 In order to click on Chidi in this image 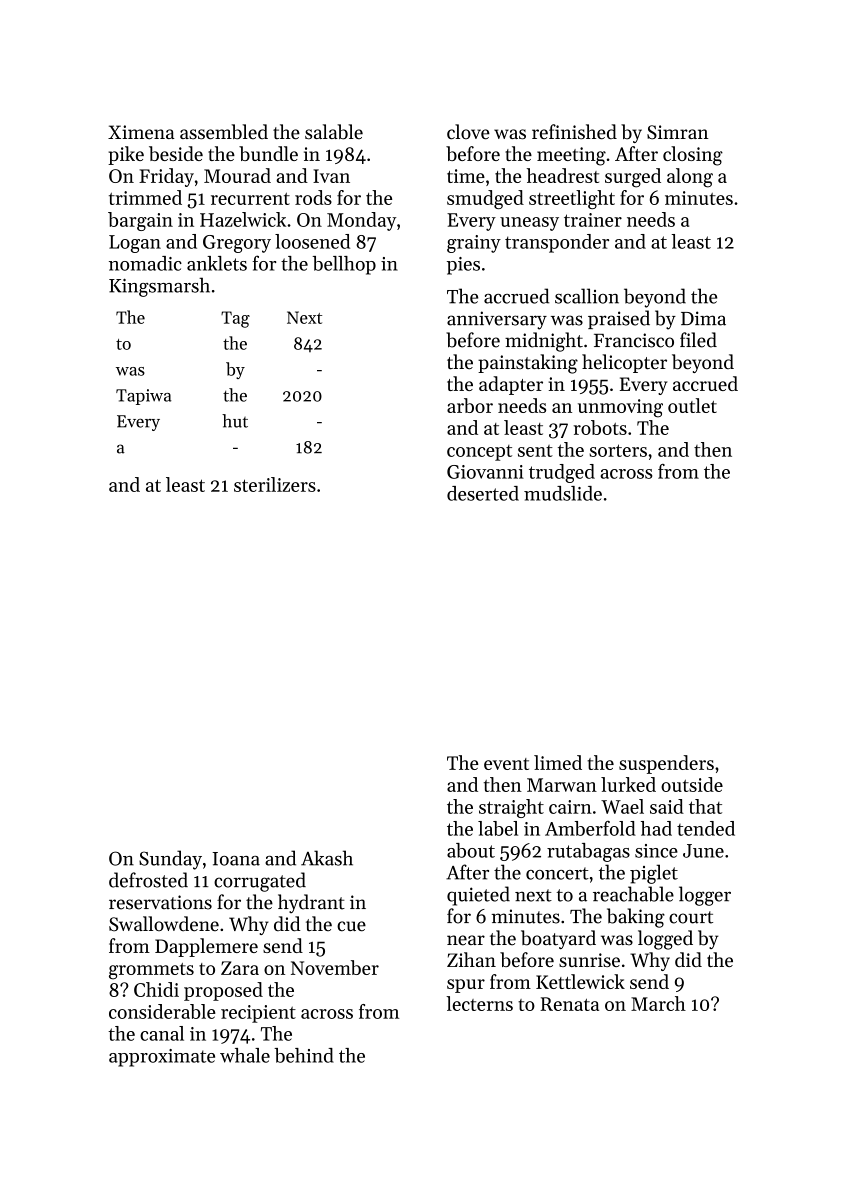, I will do `click(156, 989)`.
